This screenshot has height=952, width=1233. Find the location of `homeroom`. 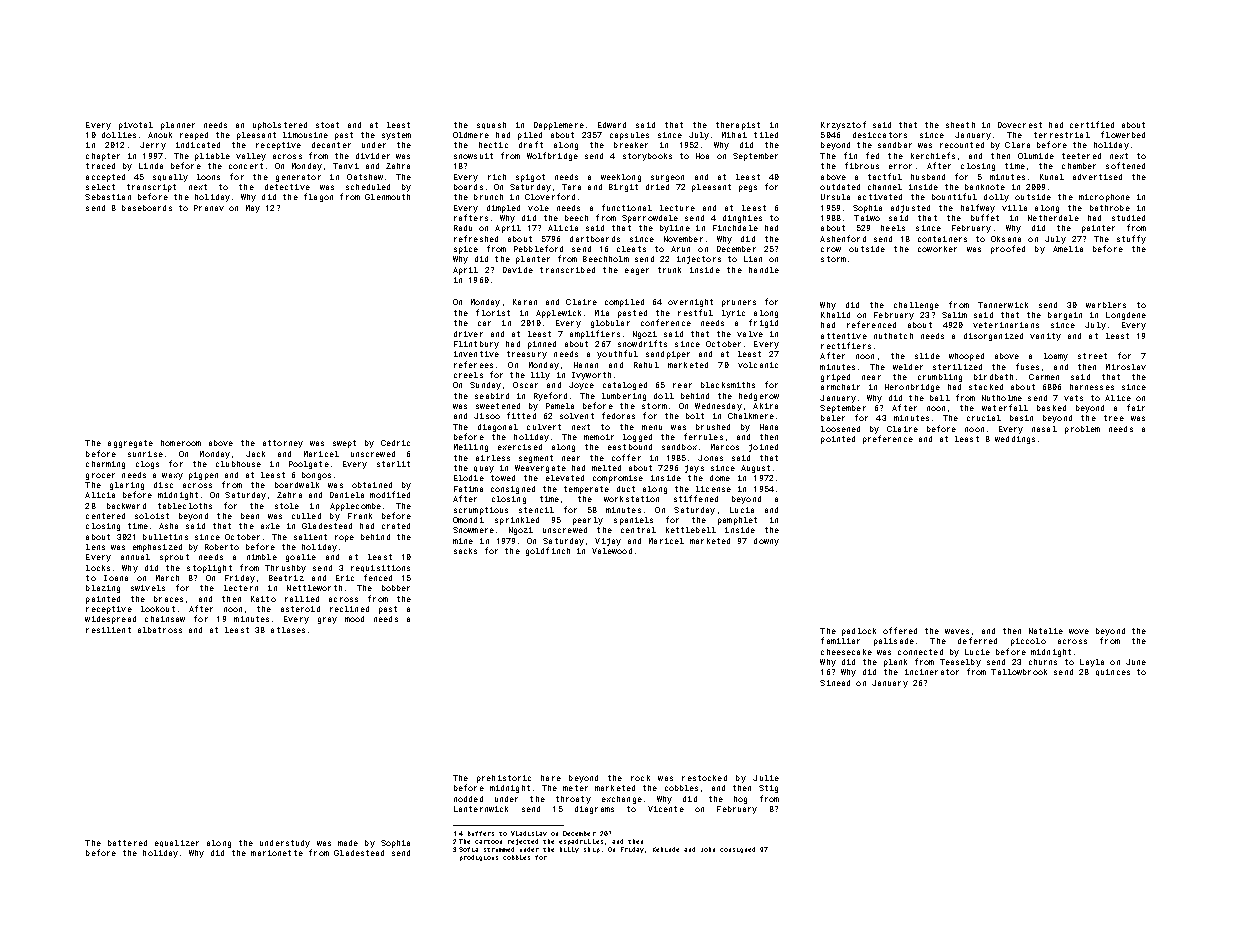

homeroom is located at coordinates (181, 443).
